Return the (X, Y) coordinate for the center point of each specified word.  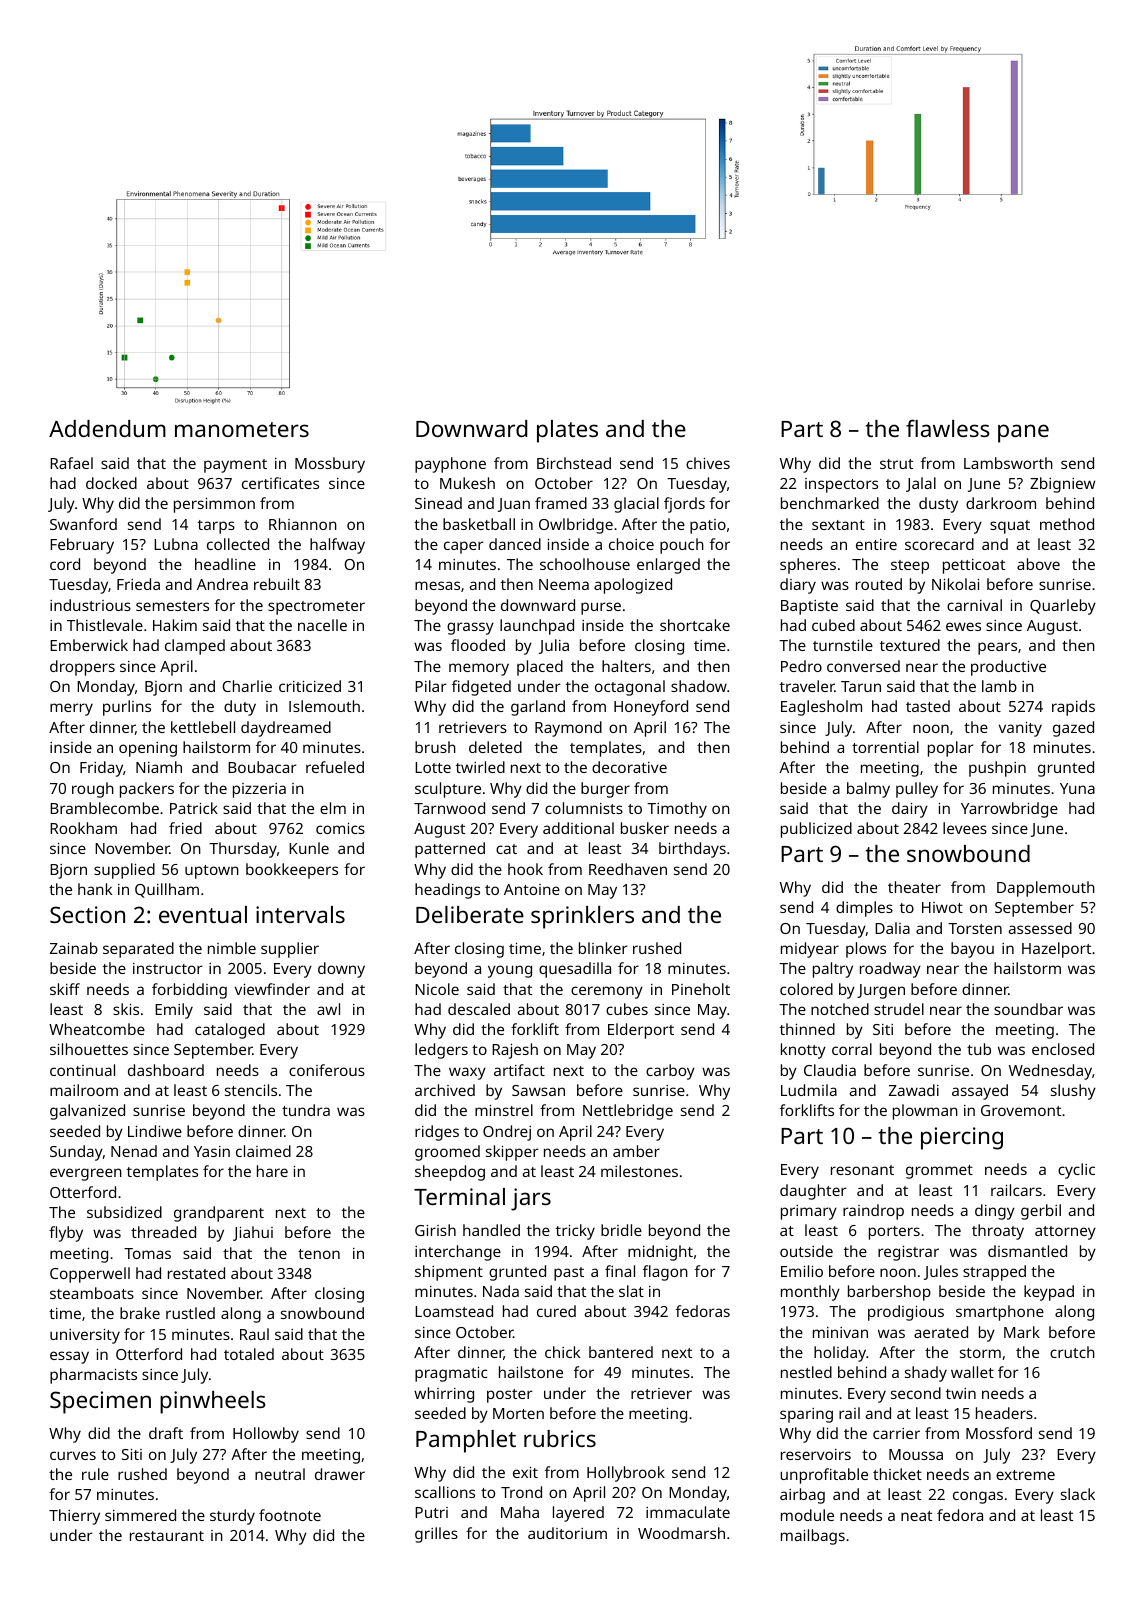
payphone (450, 465)
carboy (670, 1072)
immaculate (688, 1512)
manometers (242, 429)
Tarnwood (449, 808)
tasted (928, 706)
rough (93, 790)
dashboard (166, 1070)
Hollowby (266, 1435)
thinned (807, 1029)
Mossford (999, 1433)
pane (1023, 433)
